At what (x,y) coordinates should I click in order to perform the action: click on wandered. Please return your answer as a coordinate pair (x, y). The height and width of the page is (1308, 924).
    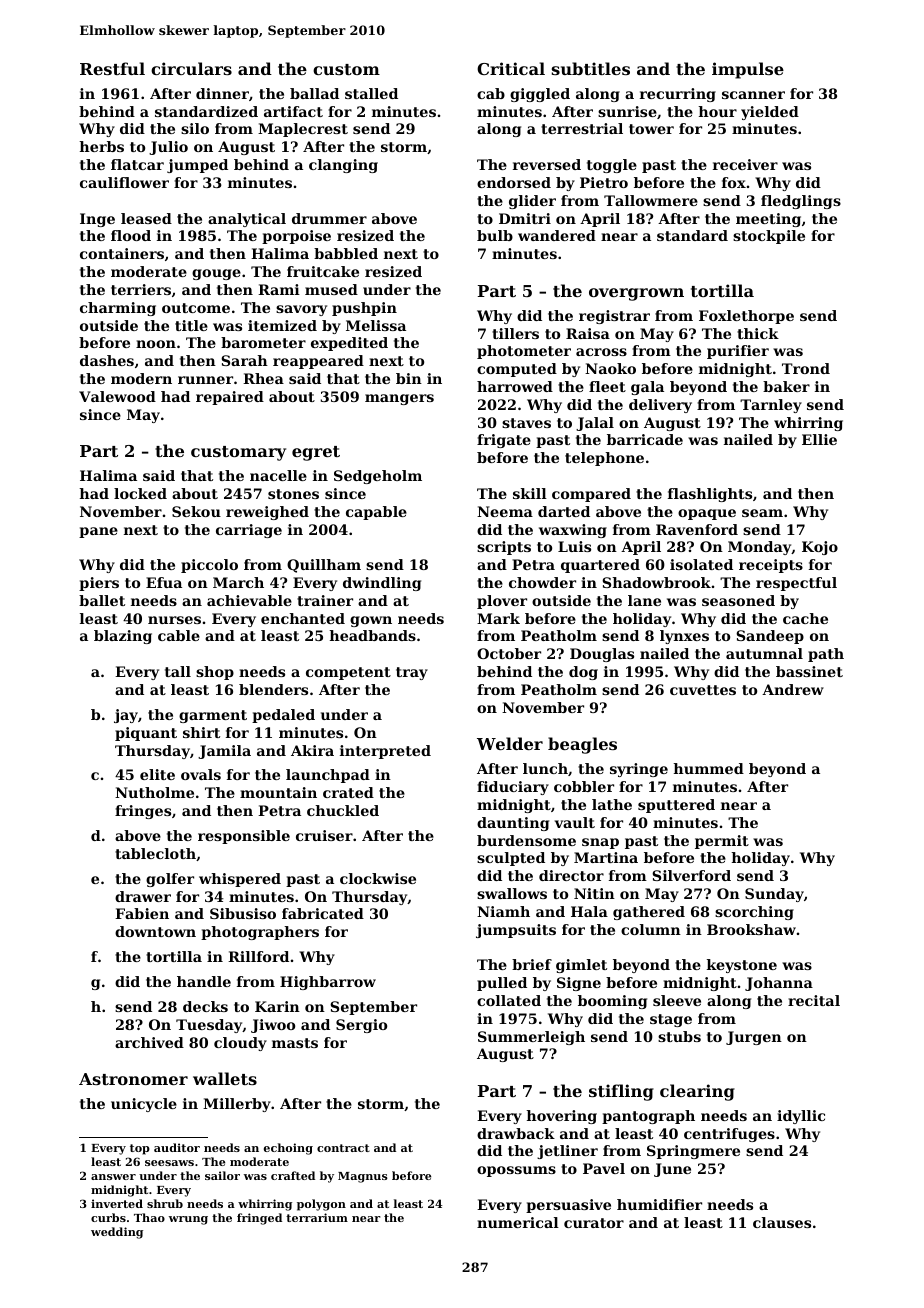
    Looking at the image, I should click on (557, 235).
